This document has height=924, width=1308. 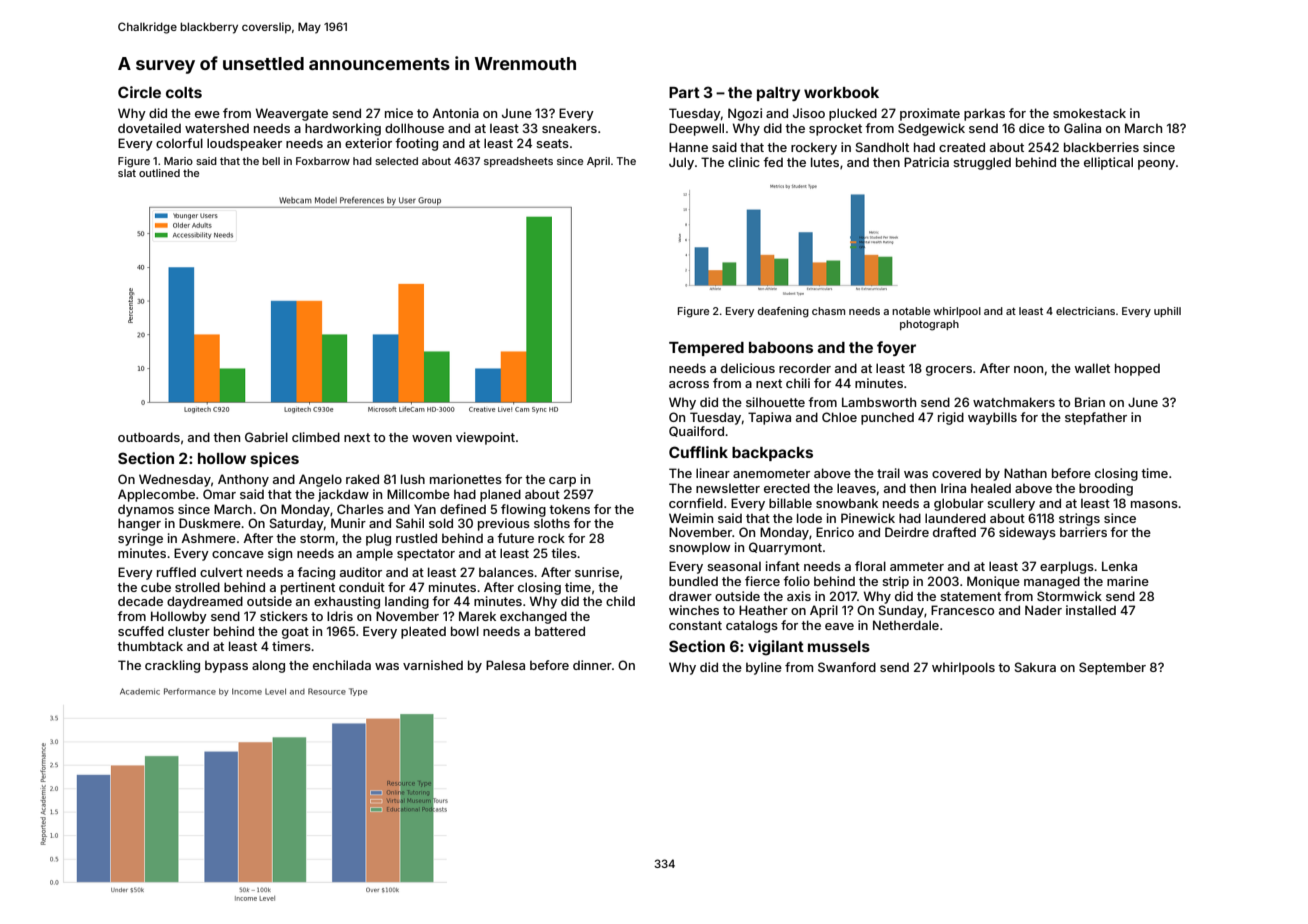 What do you see at coordinates (266, 437) in the document?
I see `Gabriel` at bounding box center [266, 437].
